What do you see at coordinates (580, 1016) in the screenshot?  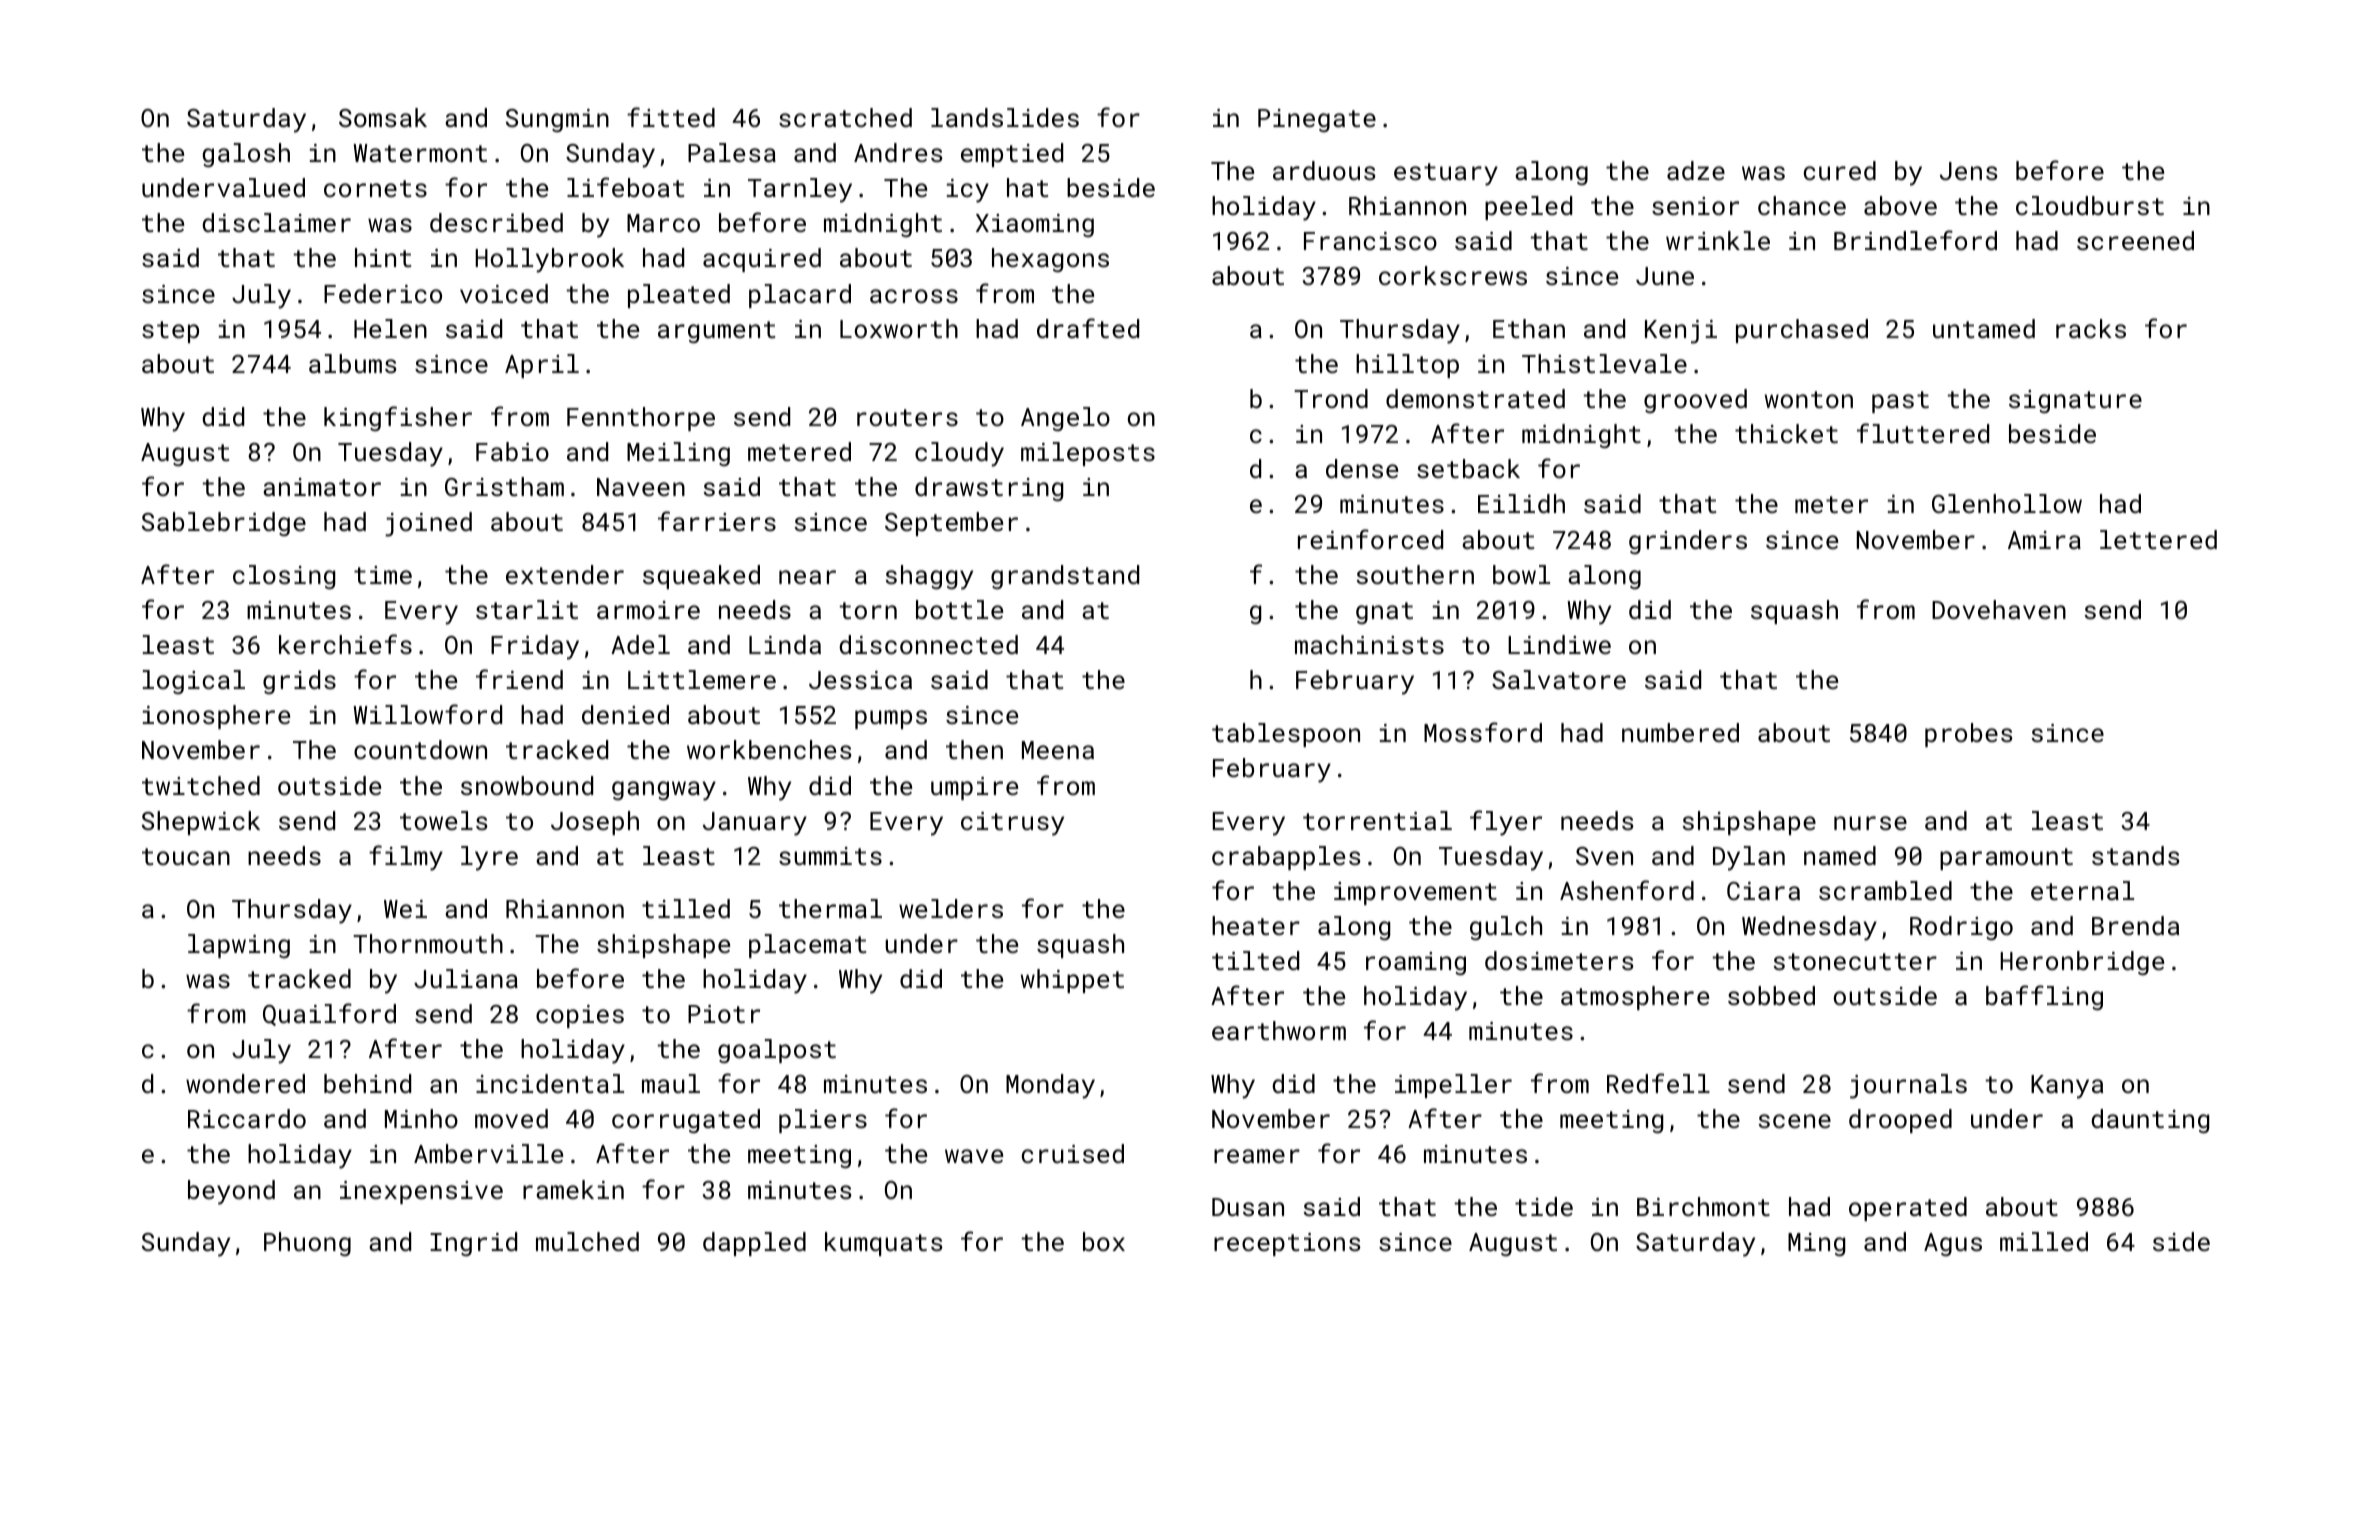 I see `copies` at bounding box center [580, 1016].
